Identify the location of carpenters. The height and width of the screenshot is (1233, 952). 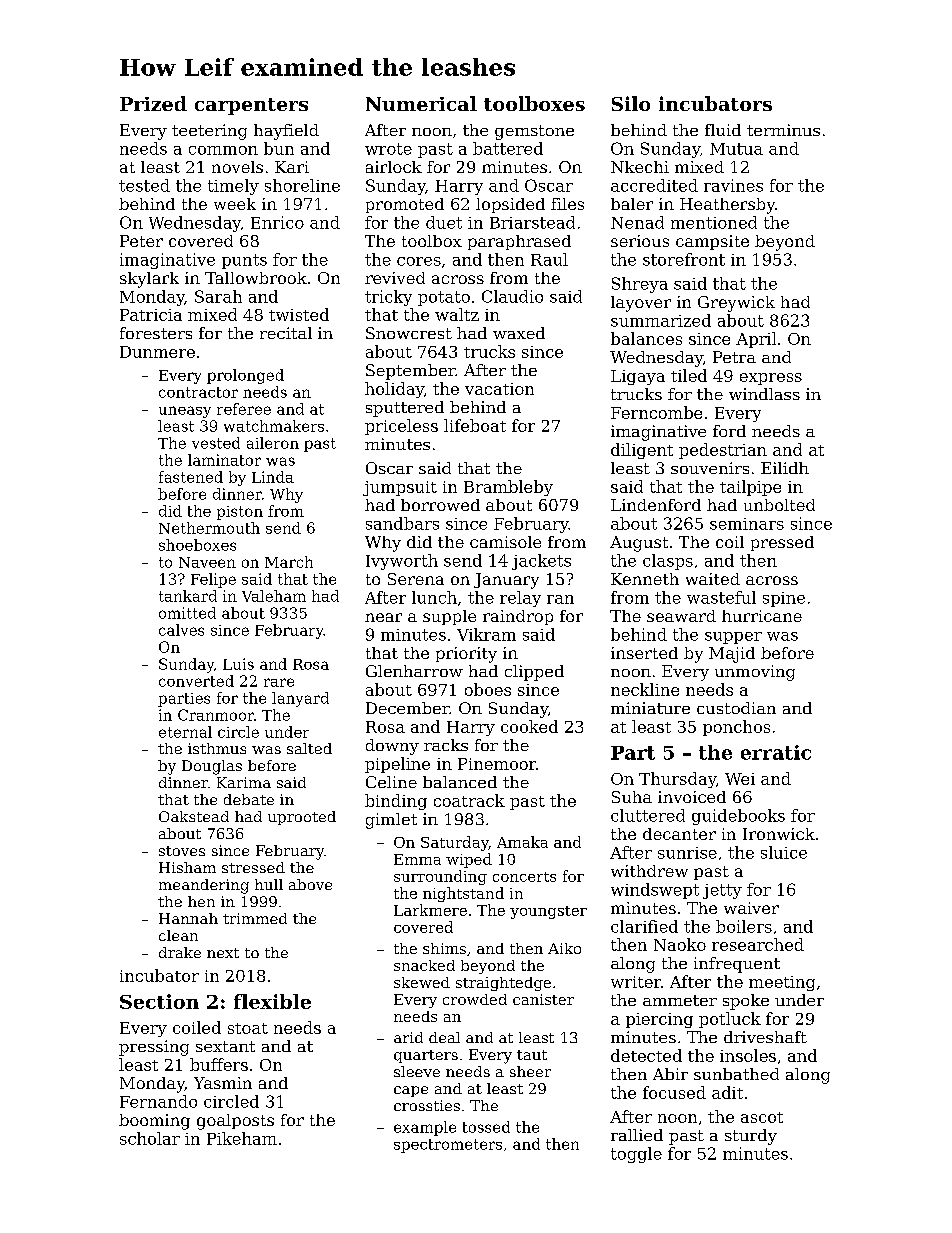
(251, 106).
